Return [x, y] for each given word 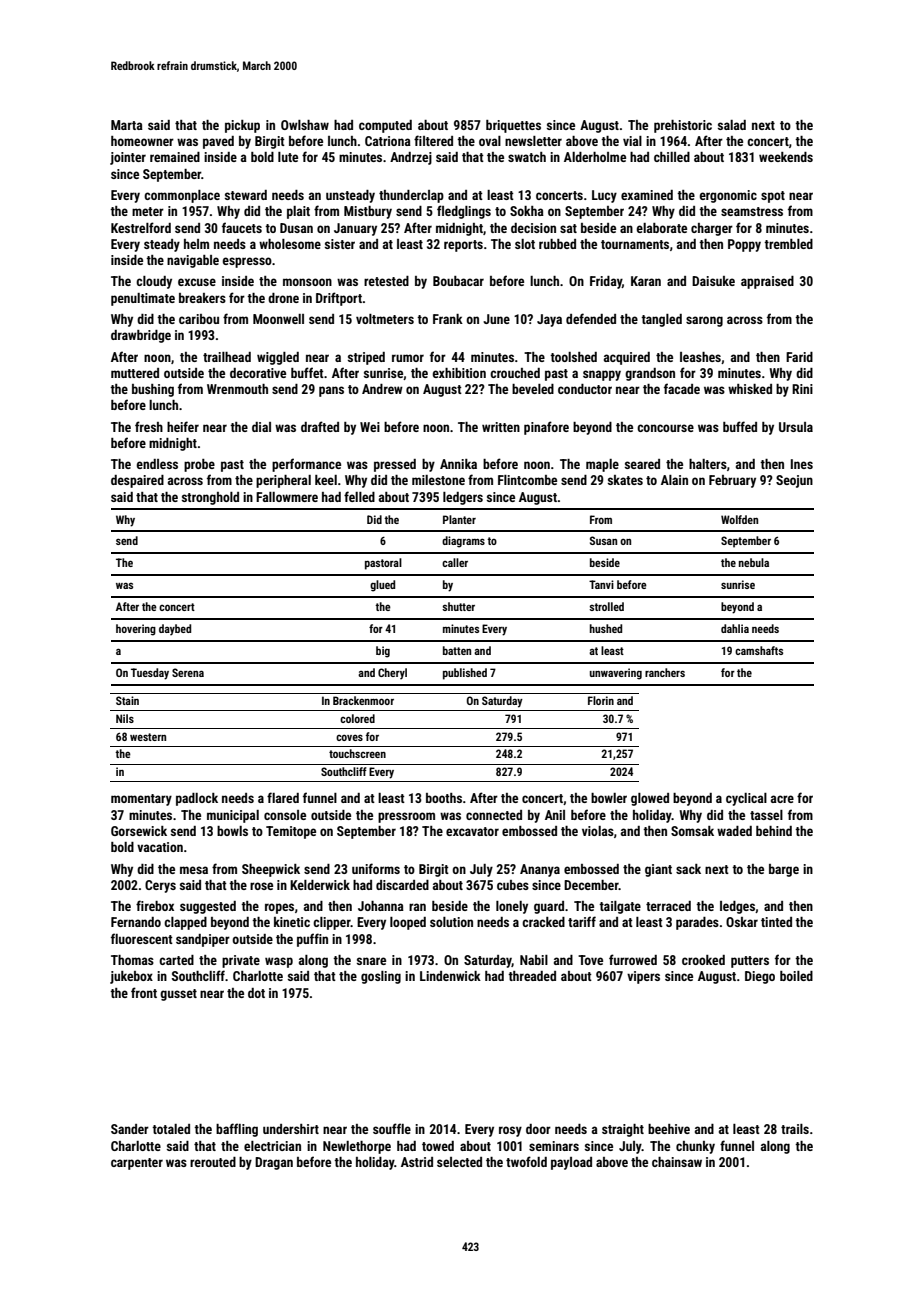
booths [444, 798]
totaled [171, 1129]
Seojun [794, 481]
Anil [555, 815]
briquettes [513, 126]
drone [283, 298]
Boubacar [458, 281]
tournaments [635, 244]
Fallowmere [287, 497]
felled [359, 496]
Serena [188, 672]
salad [732, 125]
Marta [127, 125]
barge [784, 870]
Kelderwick [320, 885]
